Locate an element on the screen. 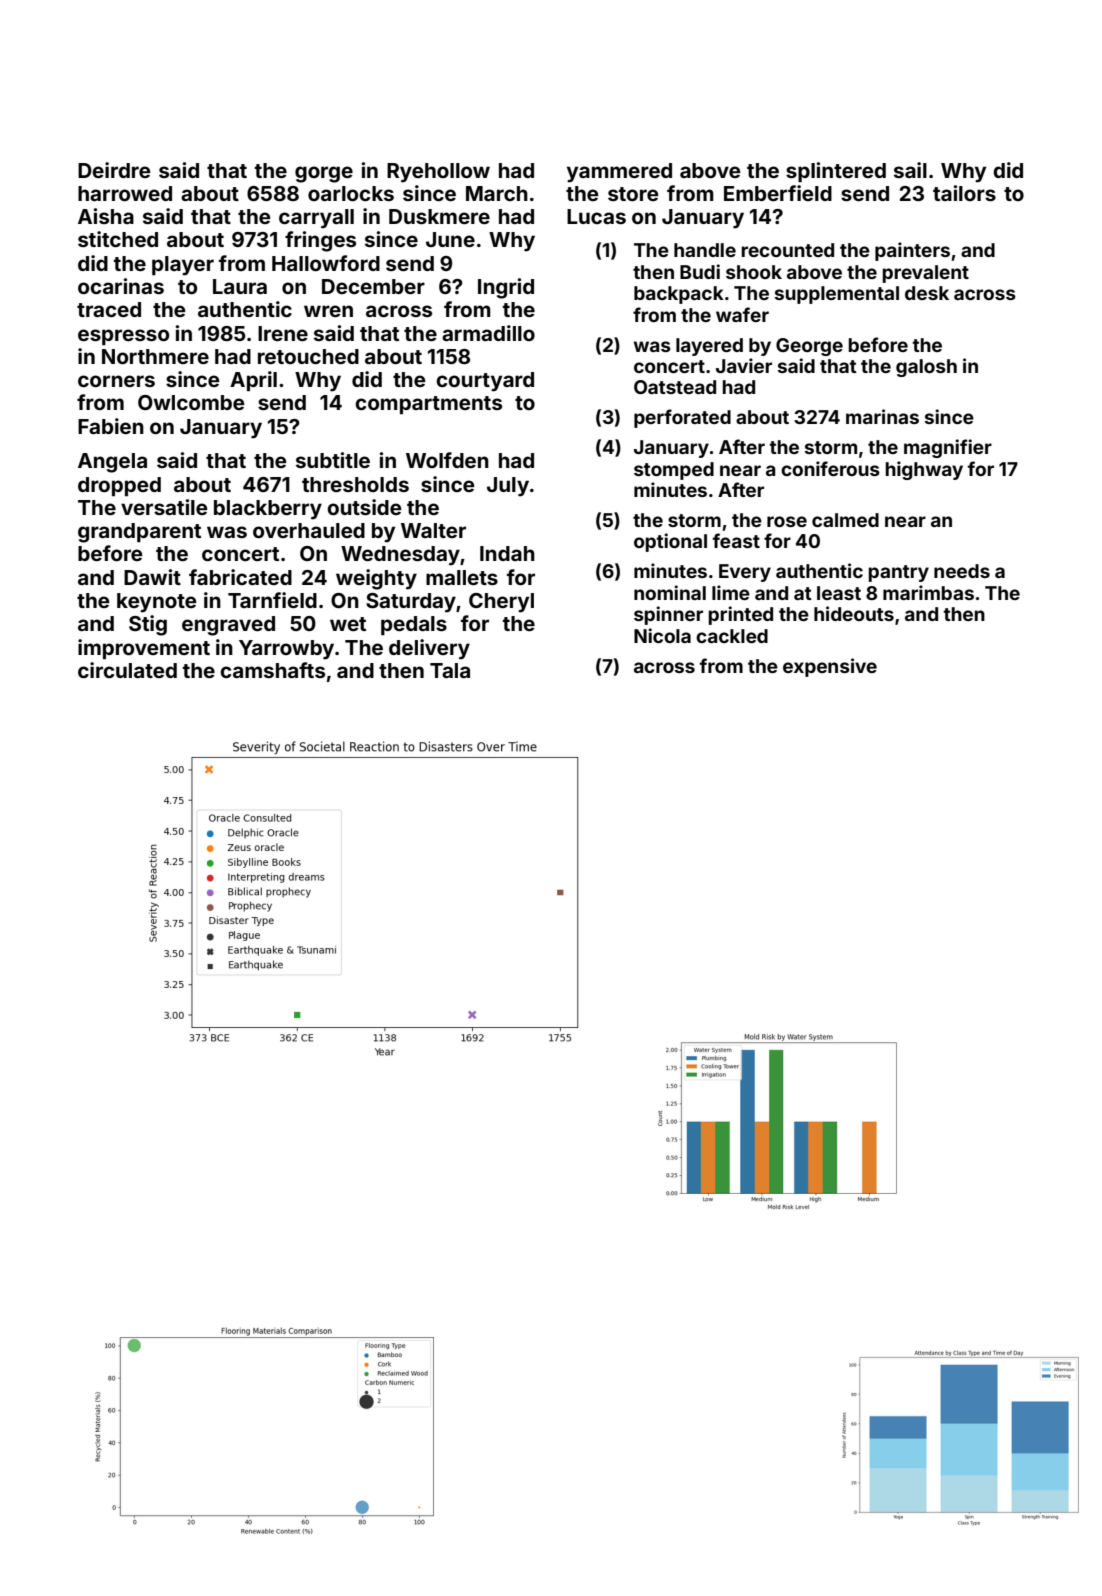  layered is located at coordinates (709, 347).
